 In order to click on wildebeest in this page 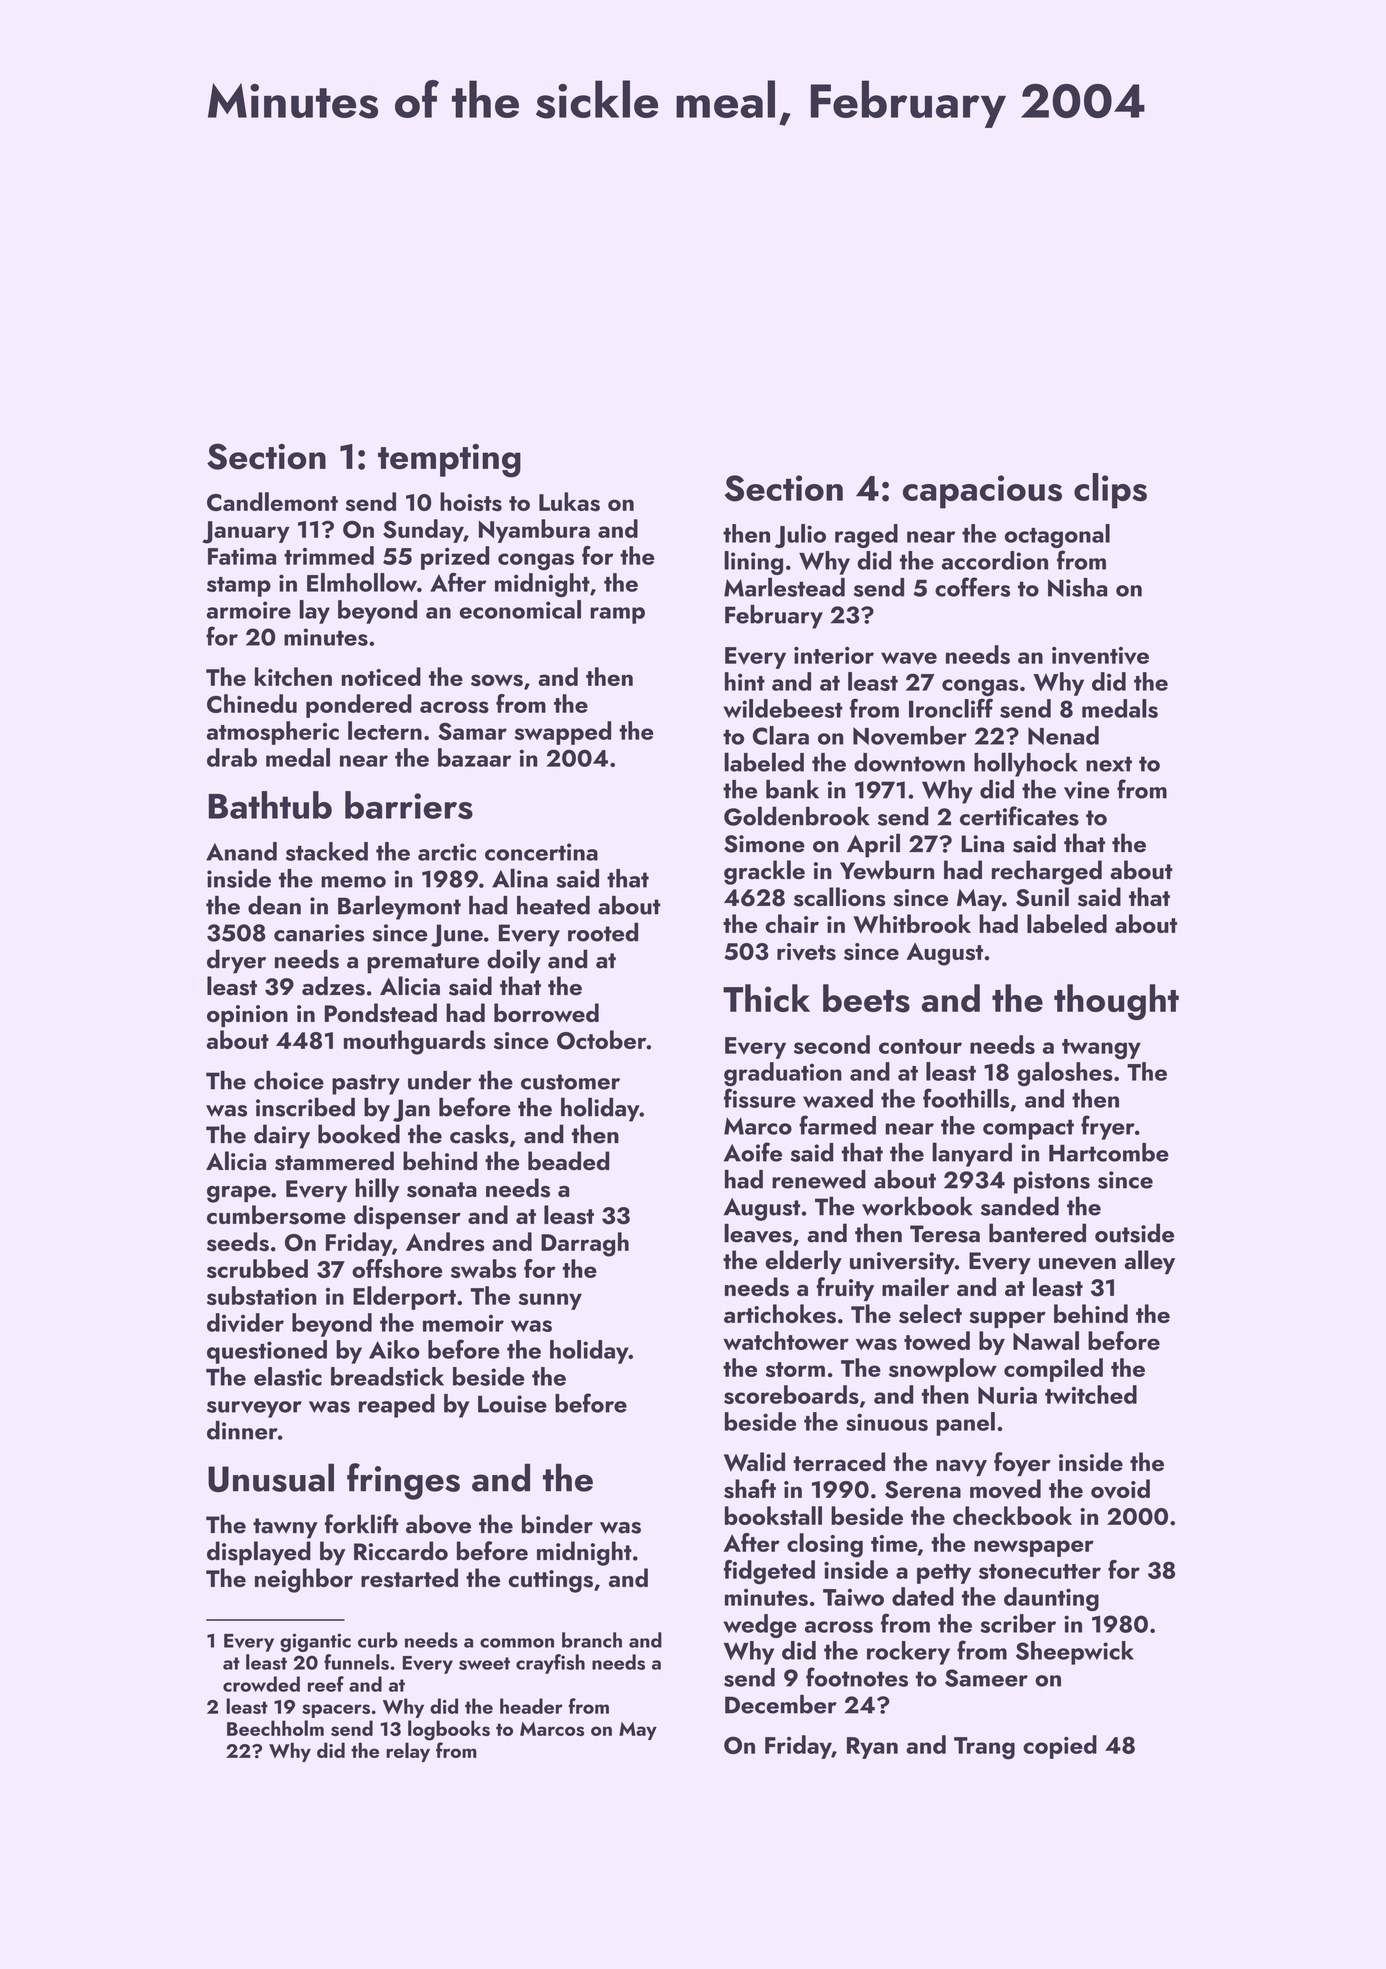, I will do `click(783, 708)`.
